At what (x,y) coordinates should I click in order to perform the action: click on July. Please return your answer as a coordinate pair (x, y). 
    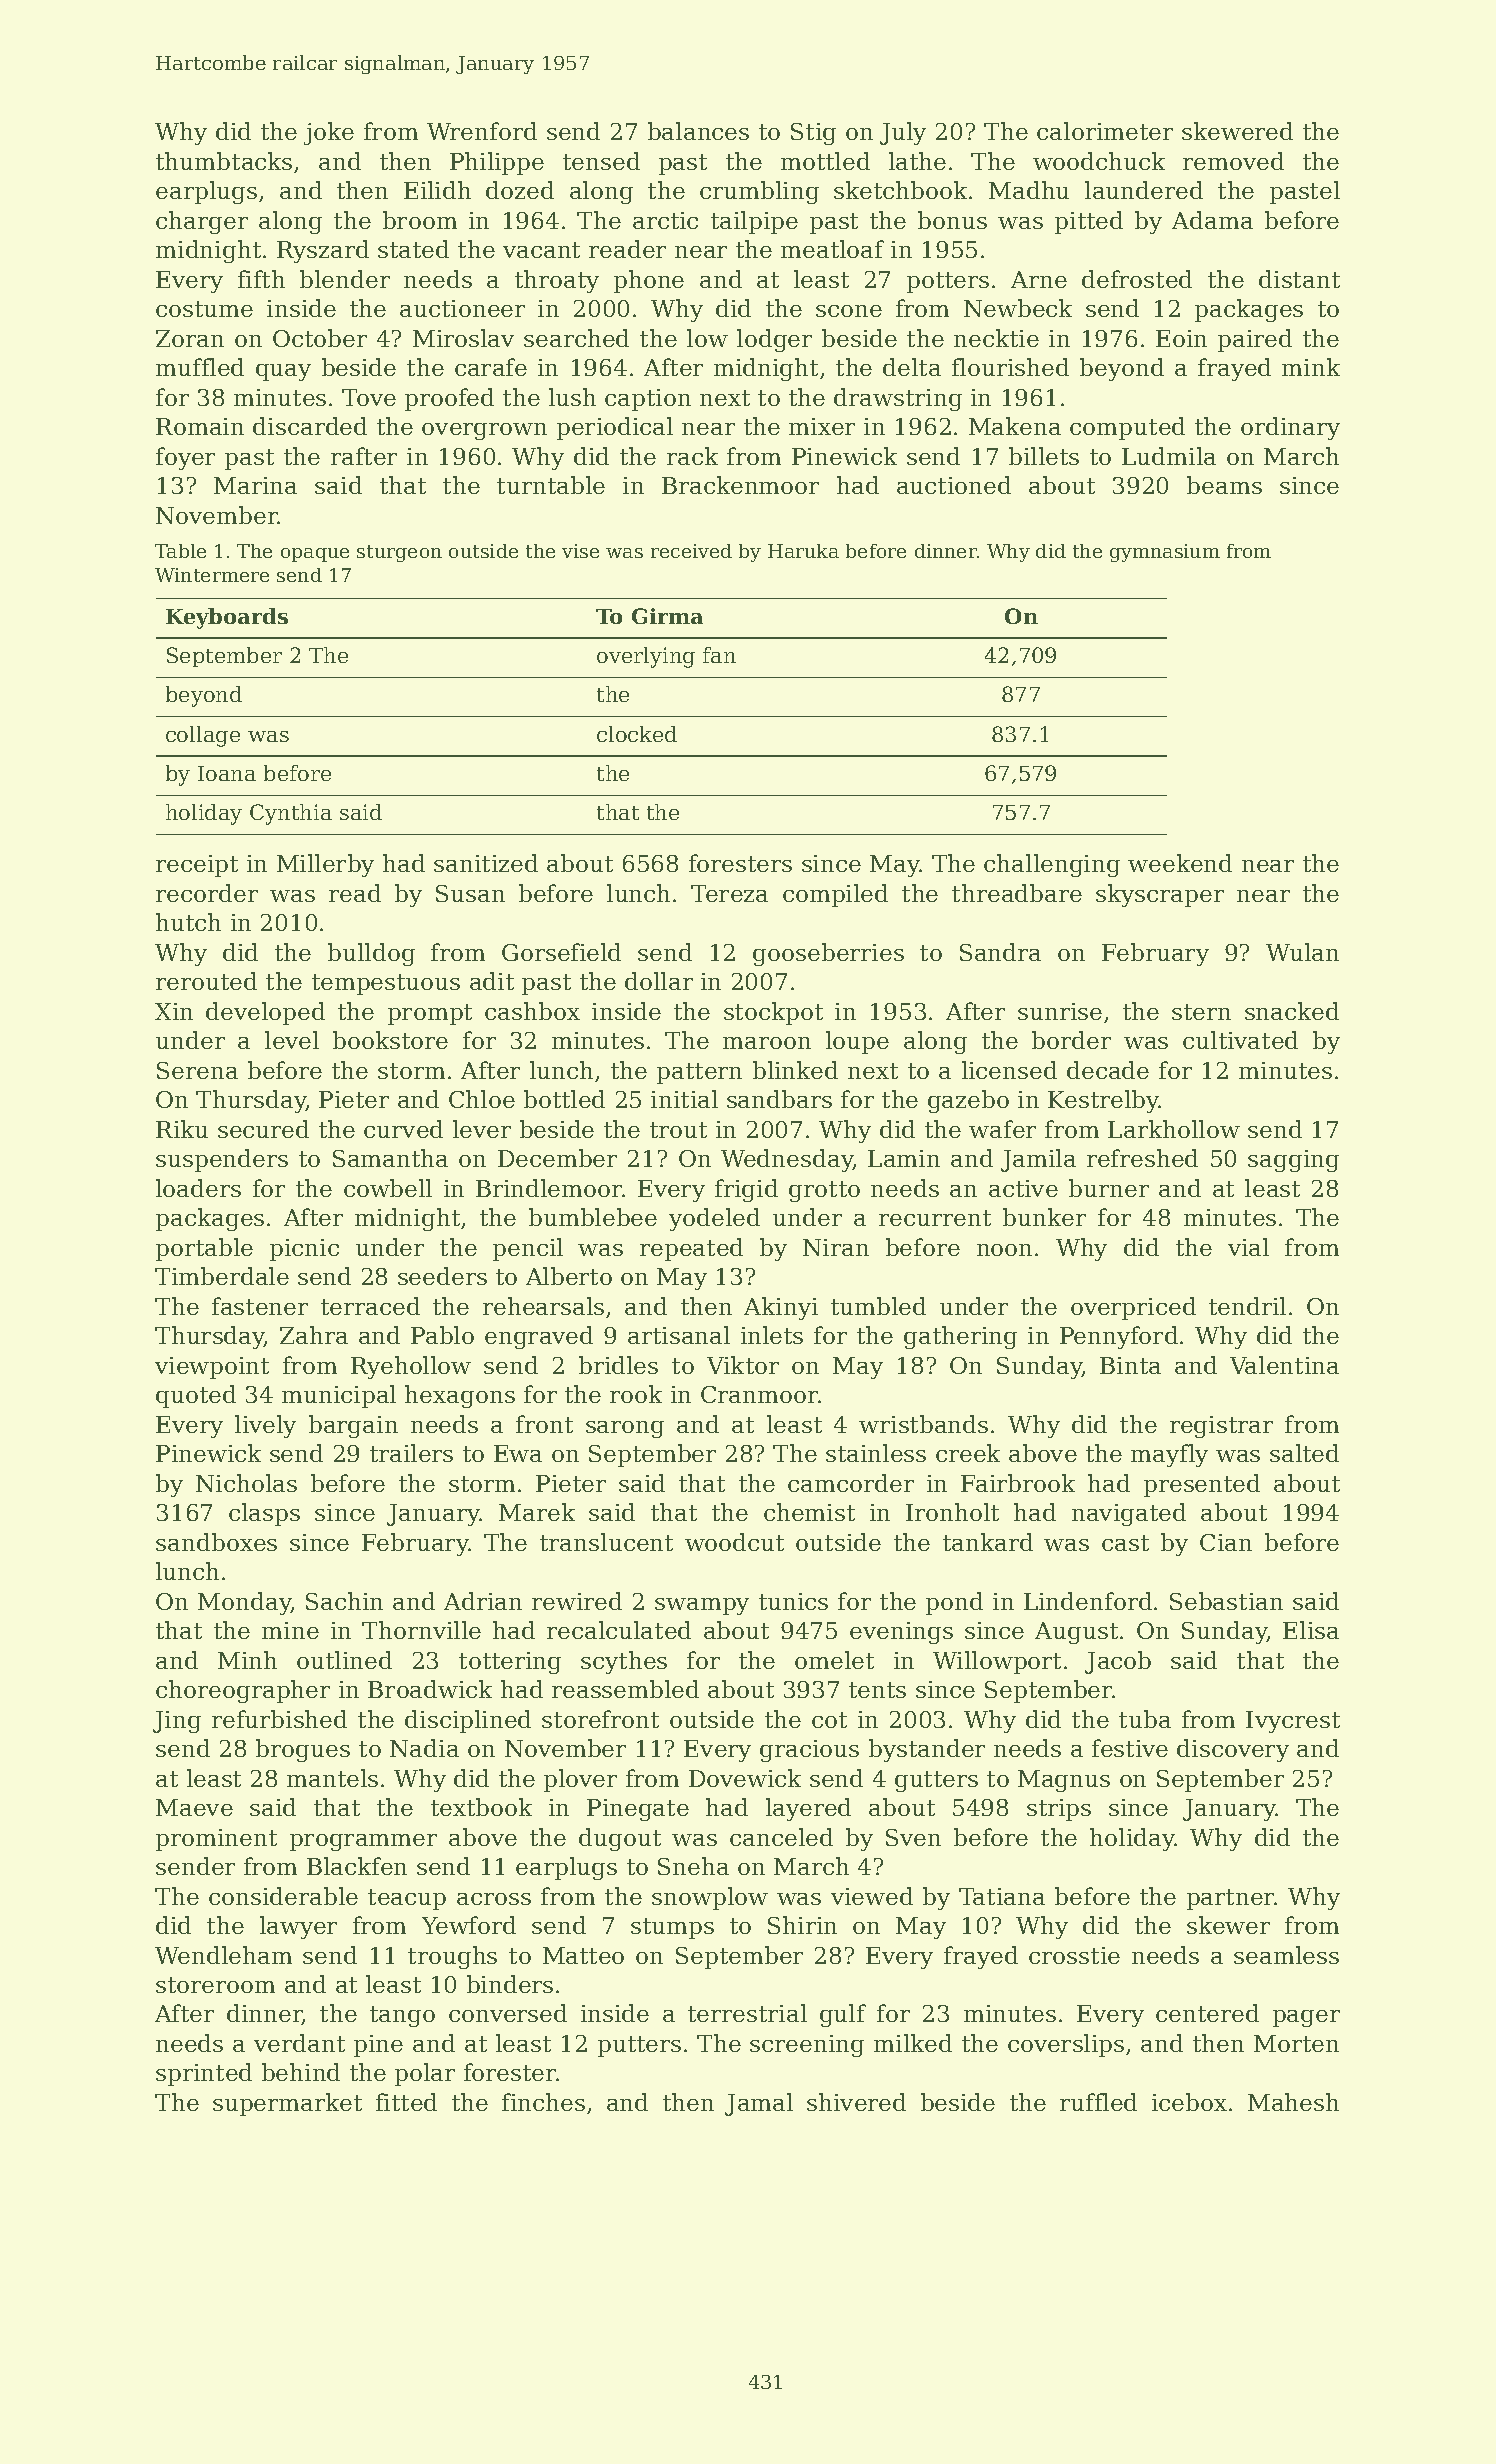
    Looking at the image, I should click on (903, 133).
